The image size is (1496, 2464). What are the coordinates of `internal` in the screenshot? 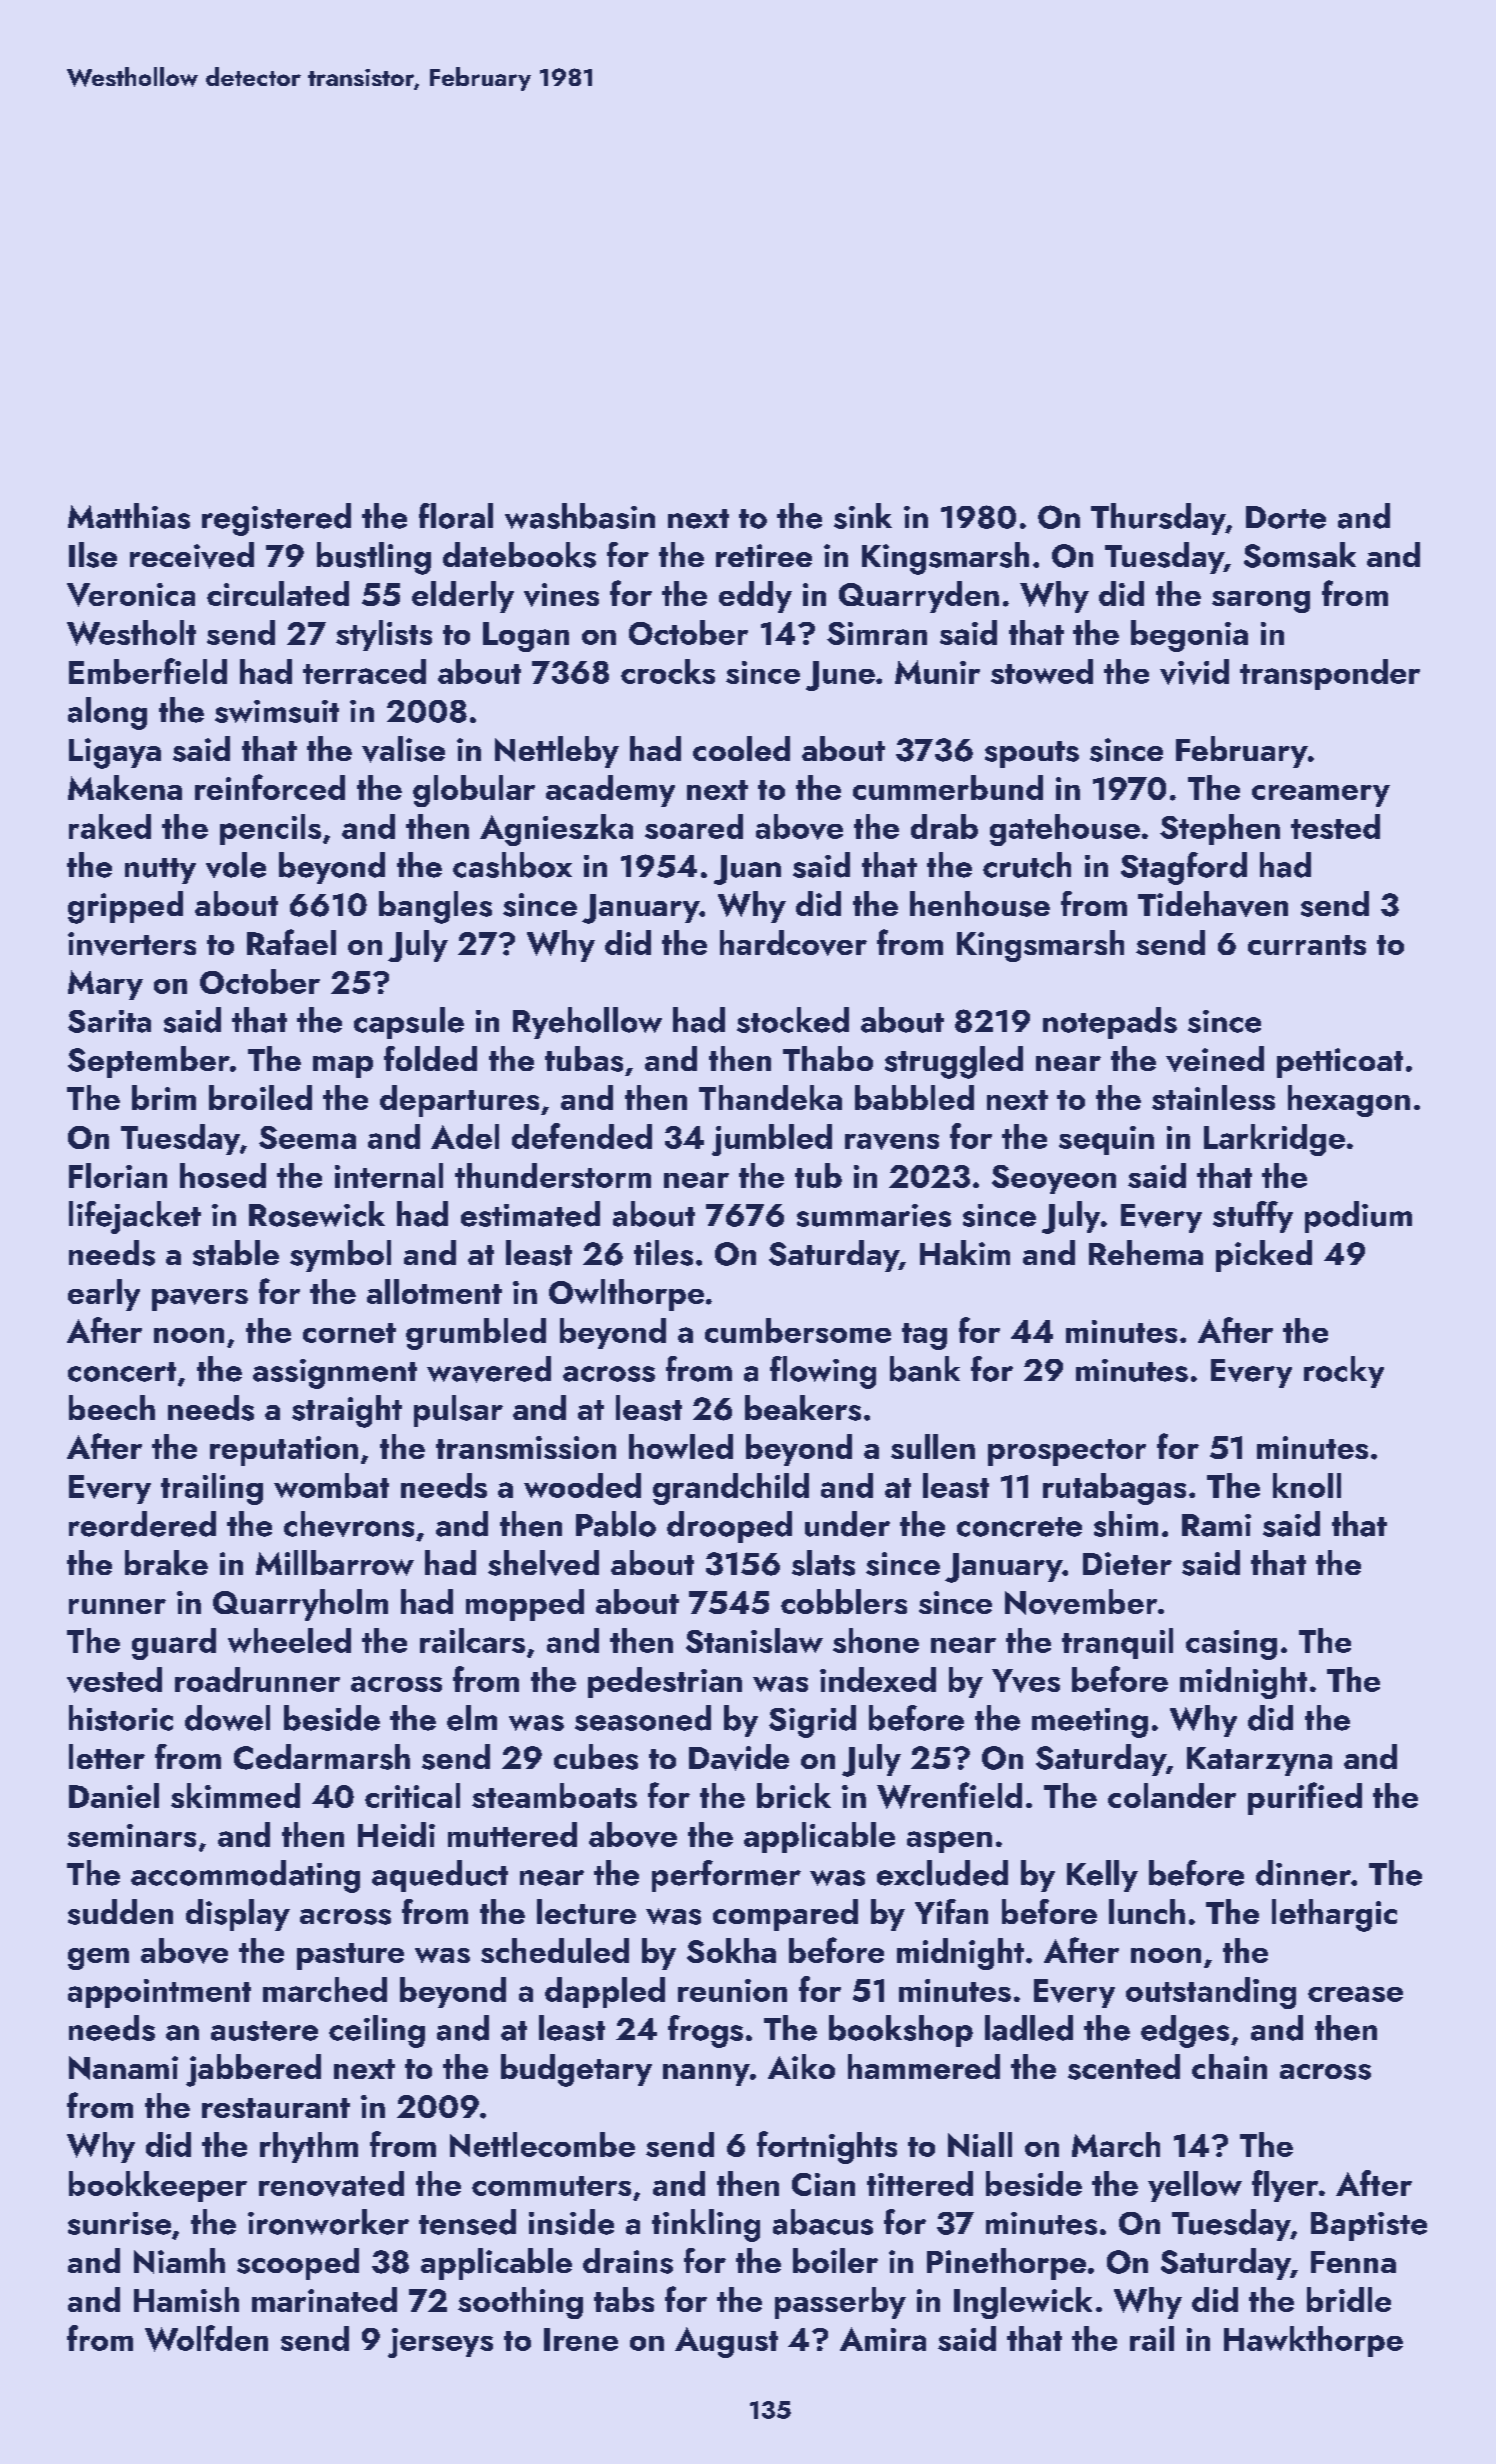 It's located at (389, 1175).
